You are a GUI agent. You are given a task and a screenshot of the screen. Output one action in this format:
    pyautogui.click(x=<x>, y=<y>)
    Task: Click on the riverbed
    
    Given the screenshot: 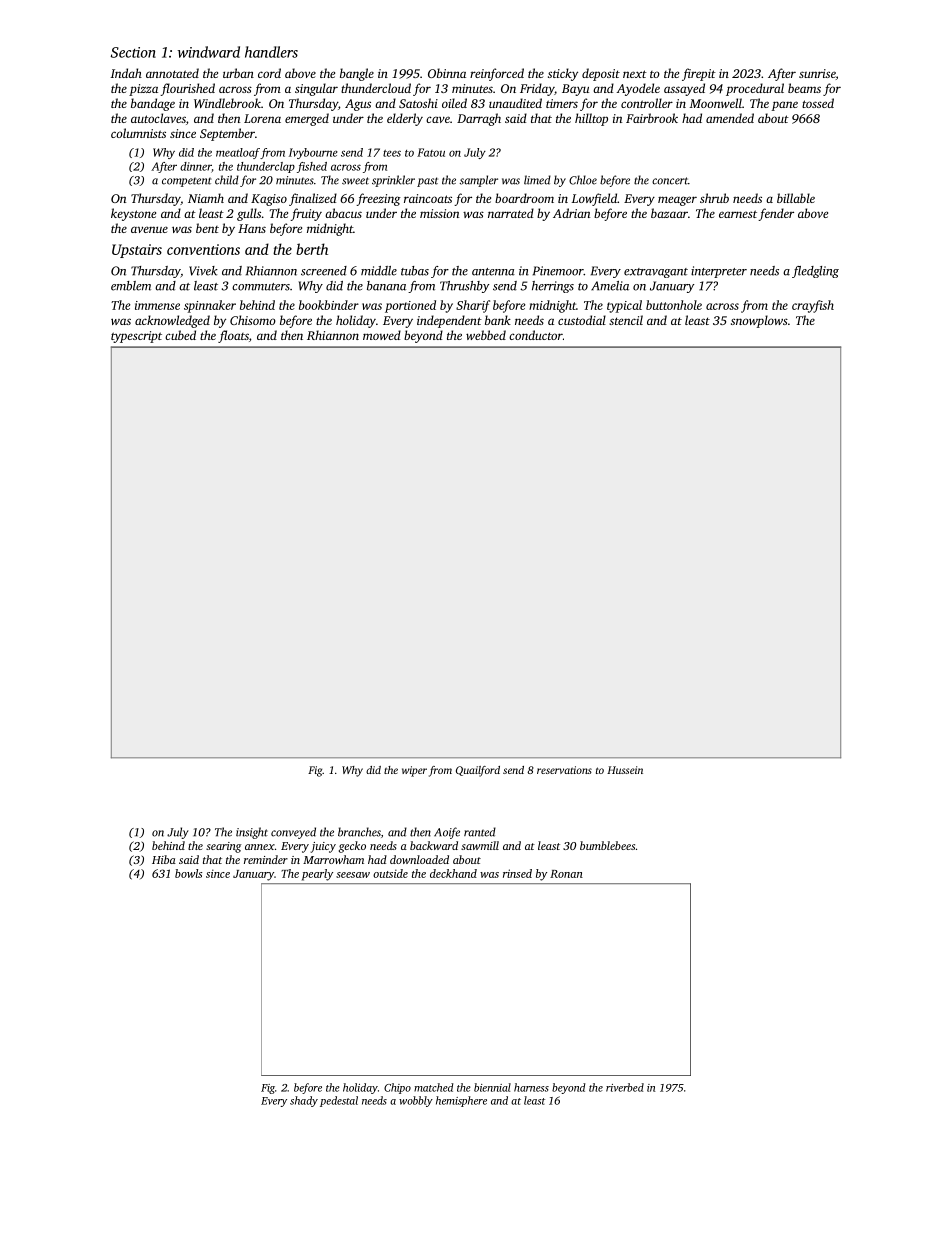 What is the action you would take?
    pyautogui.click(x=625, y=1087)
